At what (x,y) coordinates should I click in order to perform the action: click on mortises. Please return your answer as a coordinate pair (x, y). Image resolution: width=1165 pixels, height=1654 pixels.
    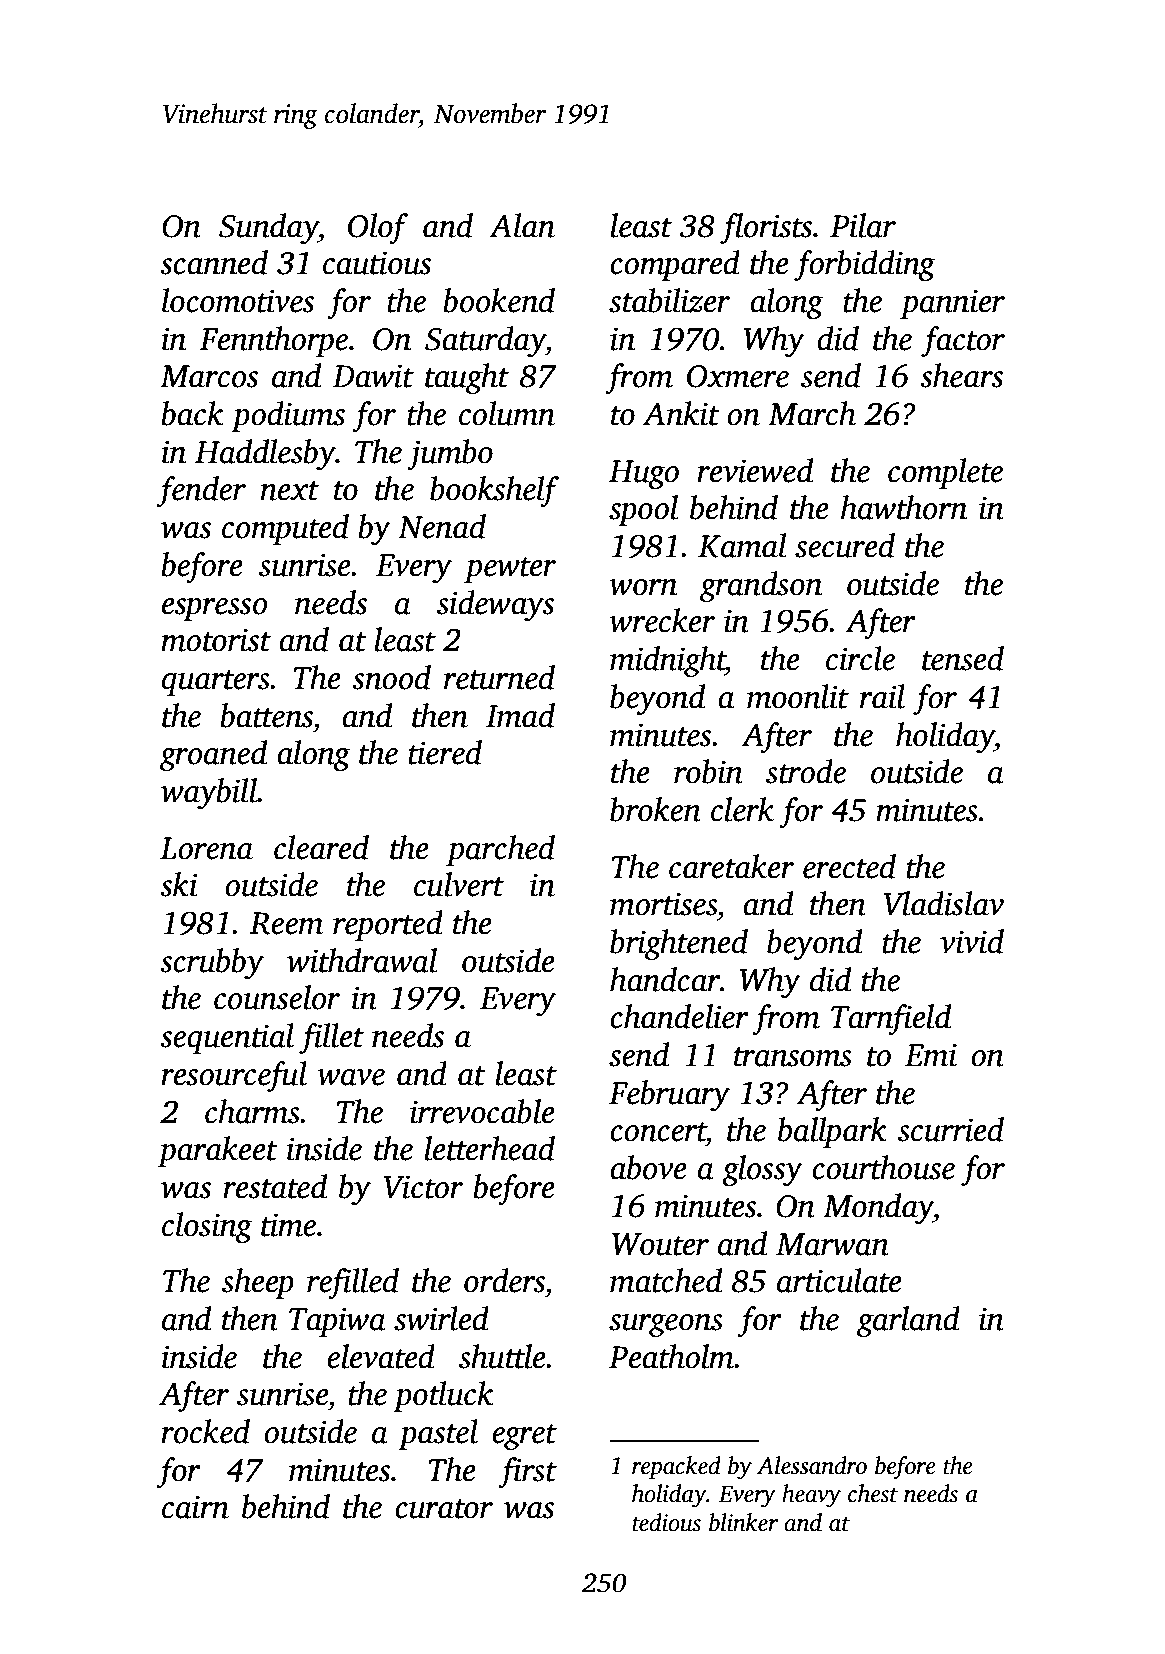
    Looking at the image, I should click on (663, 904).
